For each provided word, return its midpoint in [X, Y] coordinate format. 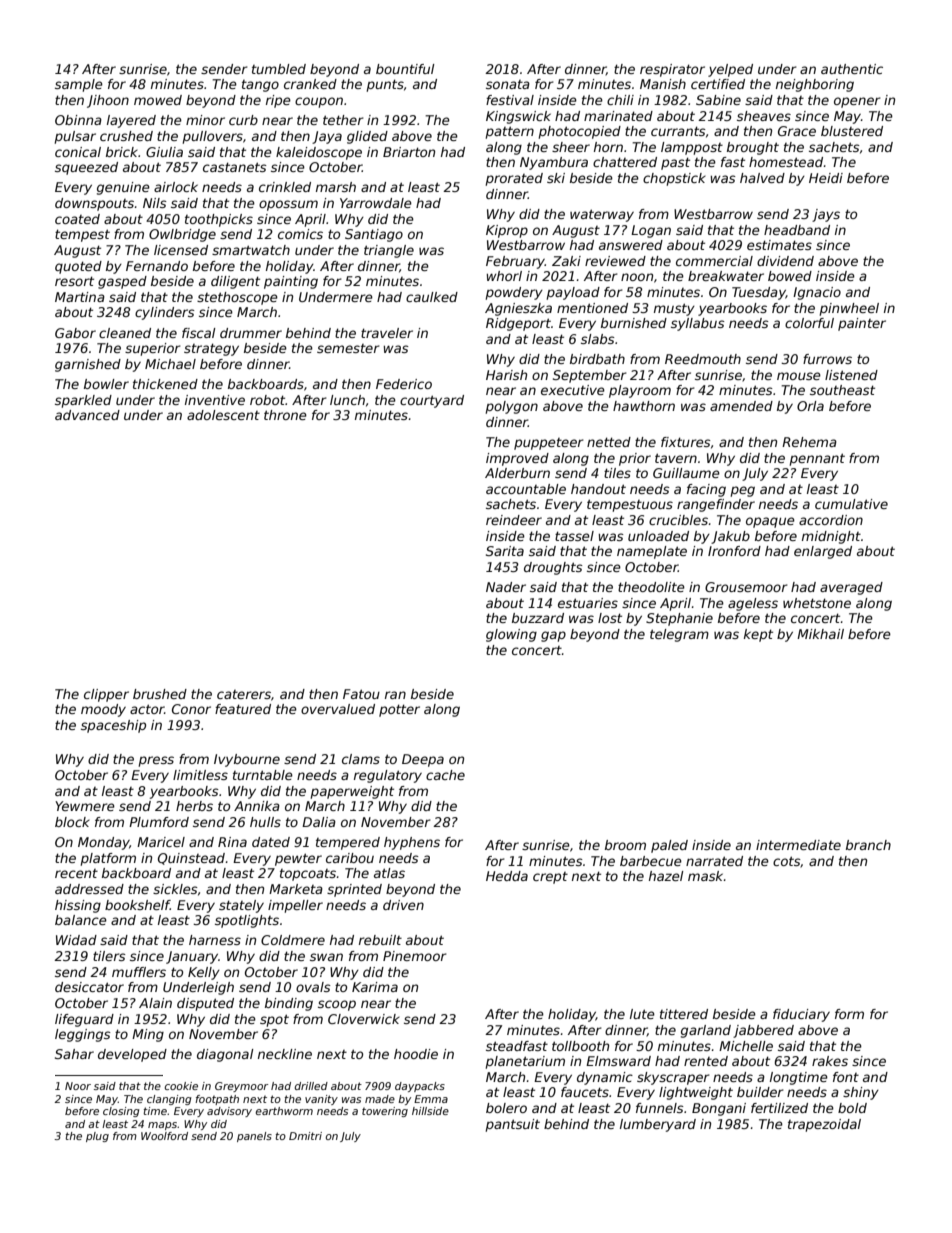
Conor [191, 709]
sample [79, 85]
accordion [831, 520]
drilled [311, 1086]
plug [97, 1137]
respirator [672, 70]
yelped [730, 70]
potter [399, 710]
